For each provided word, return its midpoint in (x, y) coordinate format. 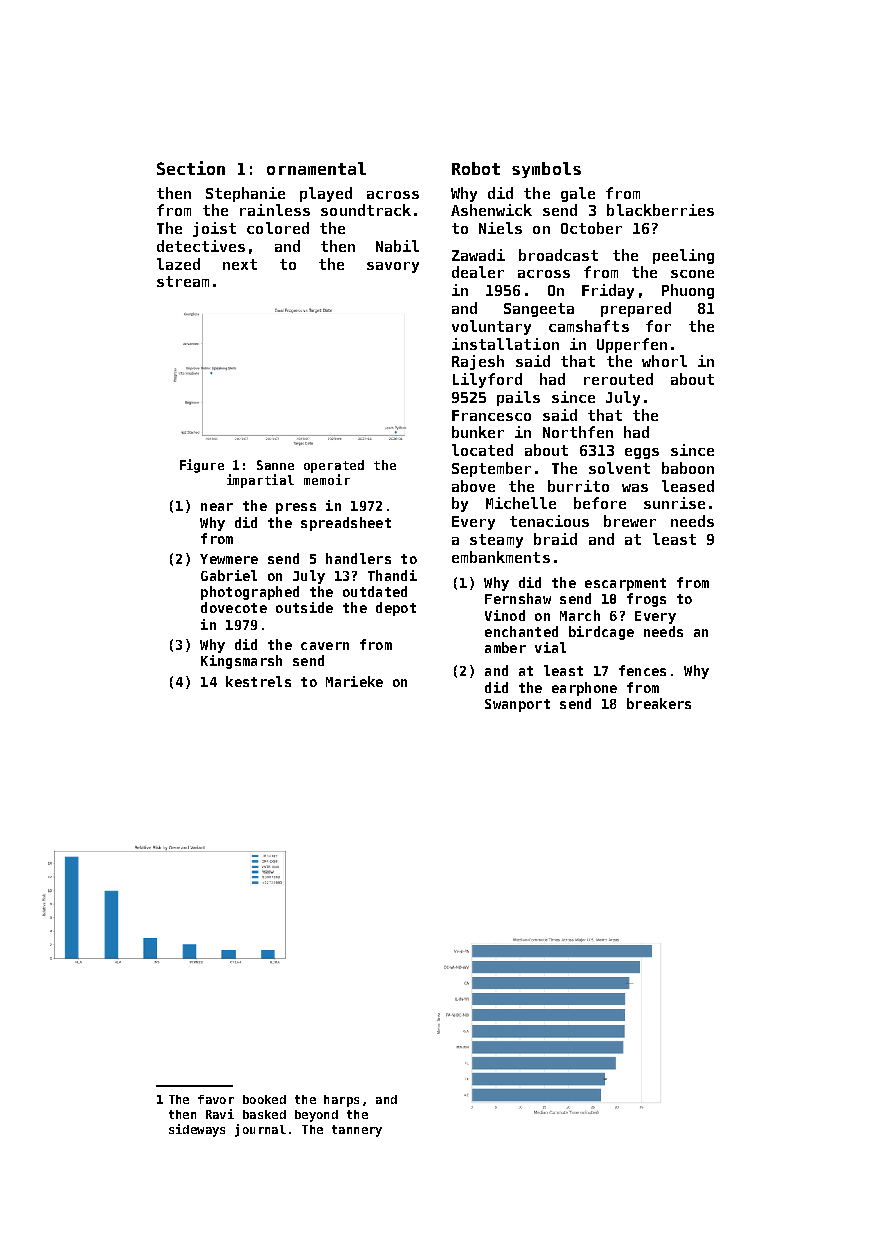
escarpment (625, 584)
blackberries (660, 210)
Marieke (354, 681)
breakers (659, 703)
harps (341, 1101)
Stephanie (245, 194)
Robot (476, 168)
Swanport (517, 705)
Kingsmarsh (241, 662)
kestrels (258, 681)
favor (216, 1099)
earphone (584, 689)
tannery (357, 1131)
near (217, 507)
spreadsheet (346, 524)
